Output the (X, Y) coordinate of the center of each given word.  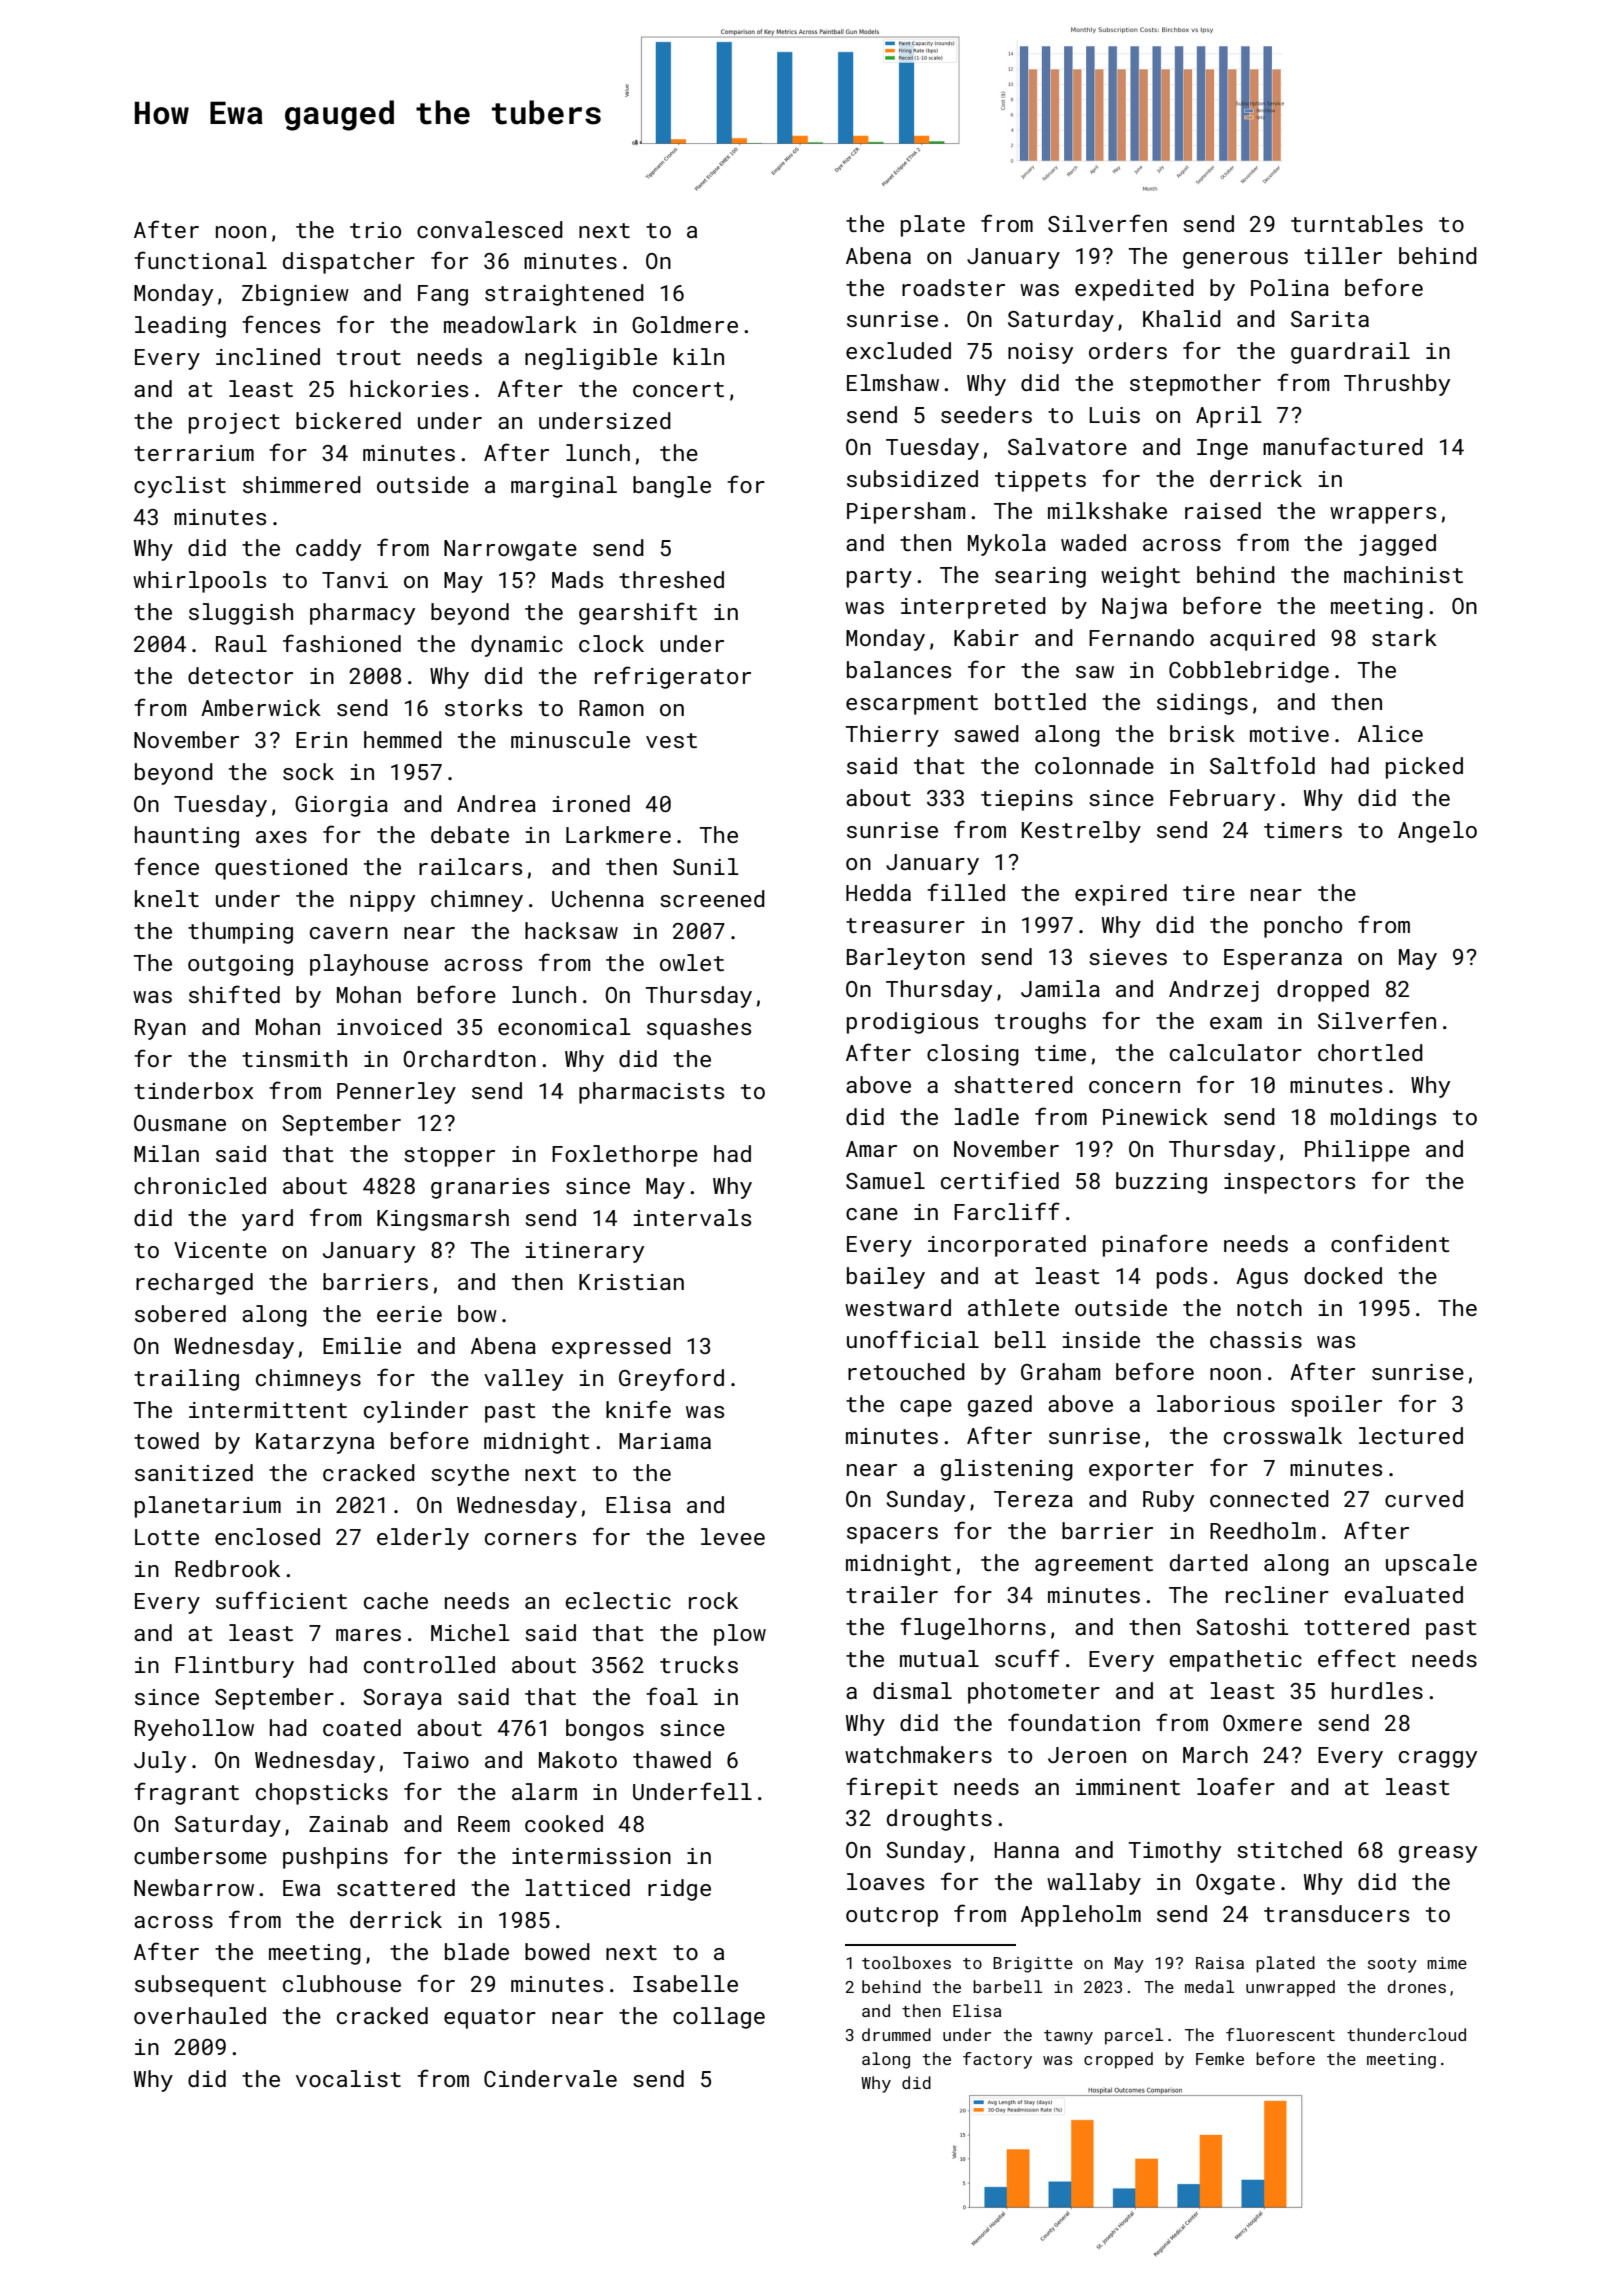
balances (899, 669)
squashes (699, 1029)
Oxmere (1262, 1723)
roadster (953, 287)
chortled (1370, 1052)
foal (672, 1696)
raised (1223, 510)
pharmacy (362, 614)
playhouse (369, 965)
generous (1235, 260)
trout (369, 357)
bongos (605, 1730)
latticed (578, 1887)
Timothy (1174, 1852)
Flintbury (234, 1667)
